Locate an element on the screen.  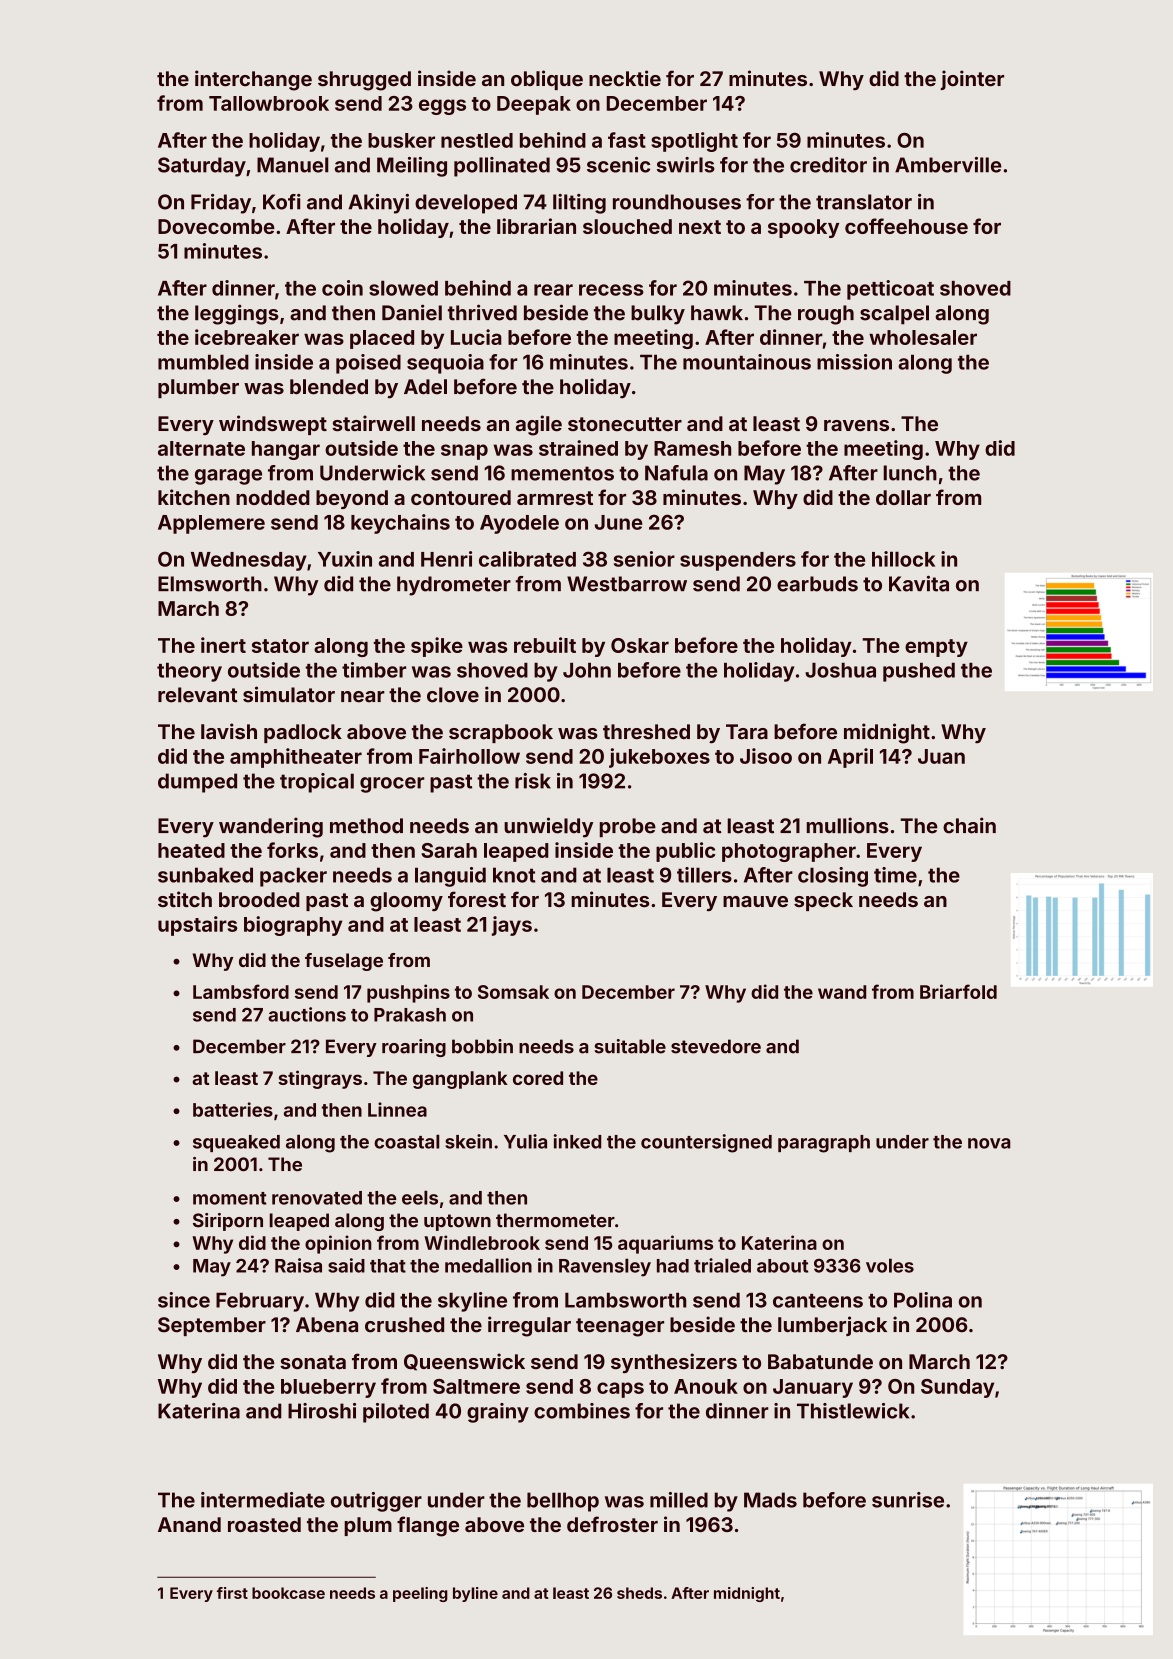
sunrise is located at coordinates (908, 1500).
